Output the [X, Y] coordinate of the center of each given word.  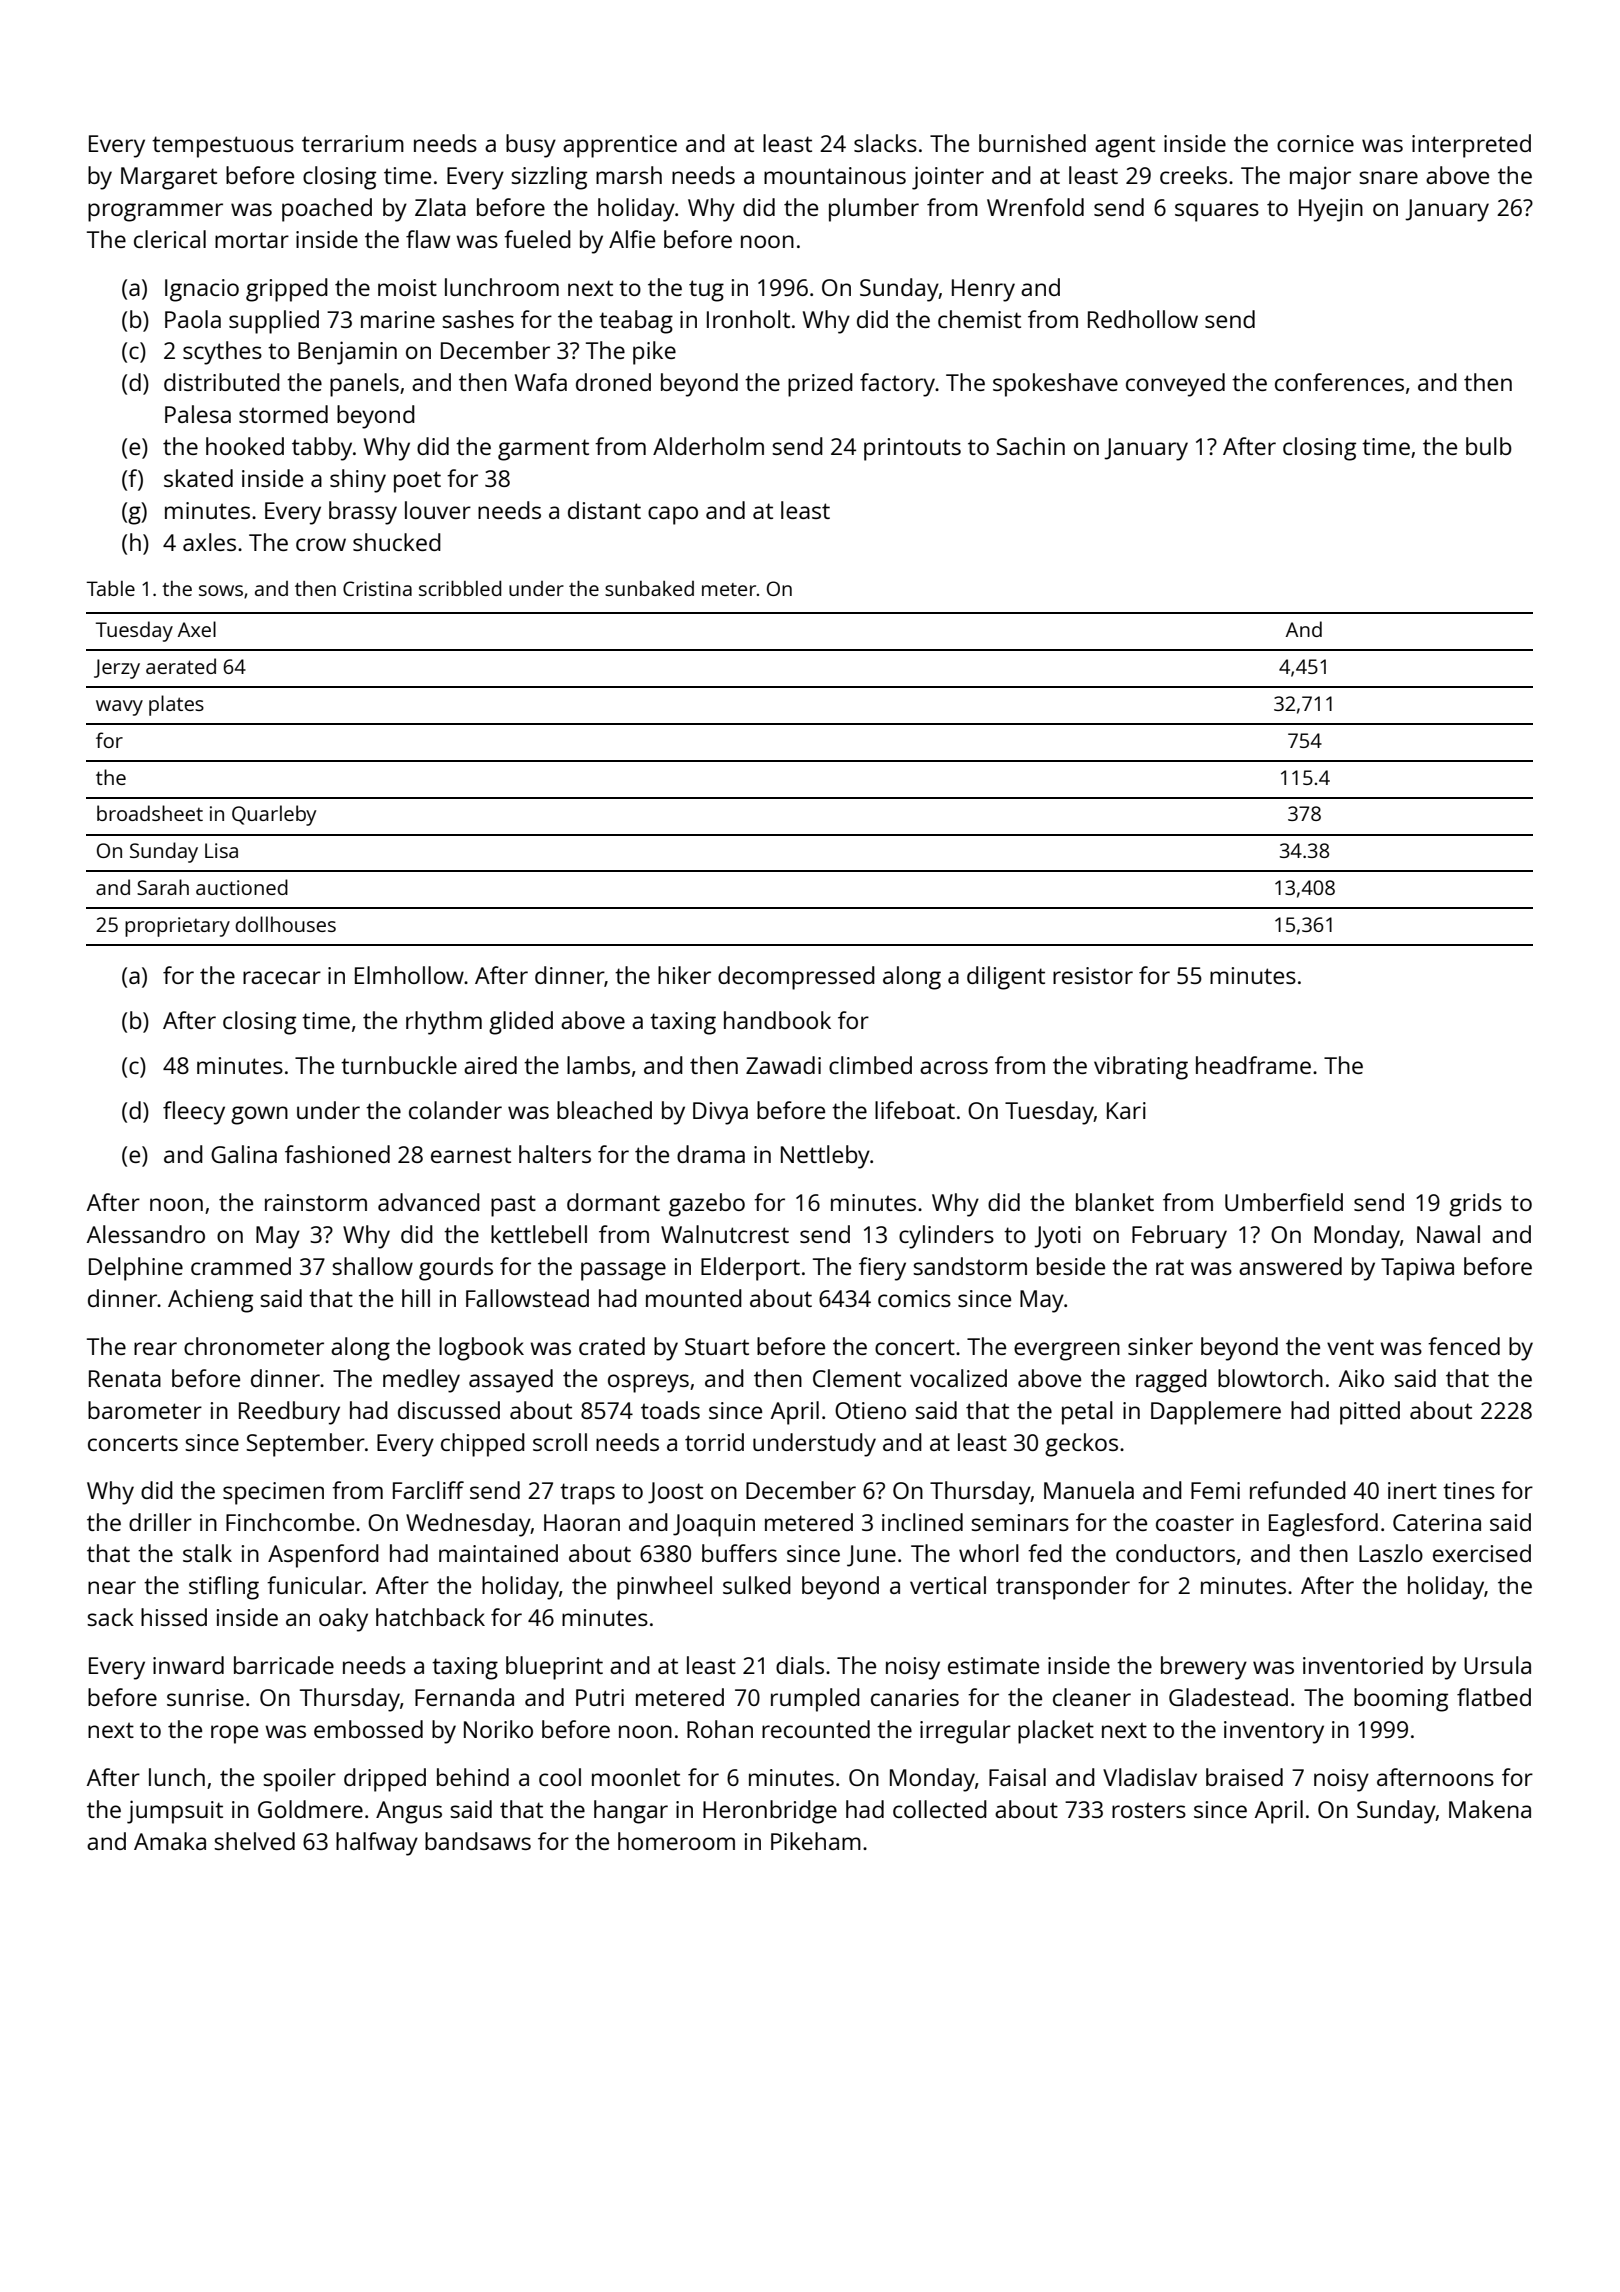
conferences [1339, 382]
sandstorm [970, 1266]
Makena [1490, 1809]
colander [455, 1110]
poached [327, 210]
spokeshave [1055, 385]
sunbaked [649, 588]
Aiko [1361, 1378]
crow [321, 544]
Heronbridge [770, 1812]
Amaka [170, 1841]
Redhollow [1143, 319]
